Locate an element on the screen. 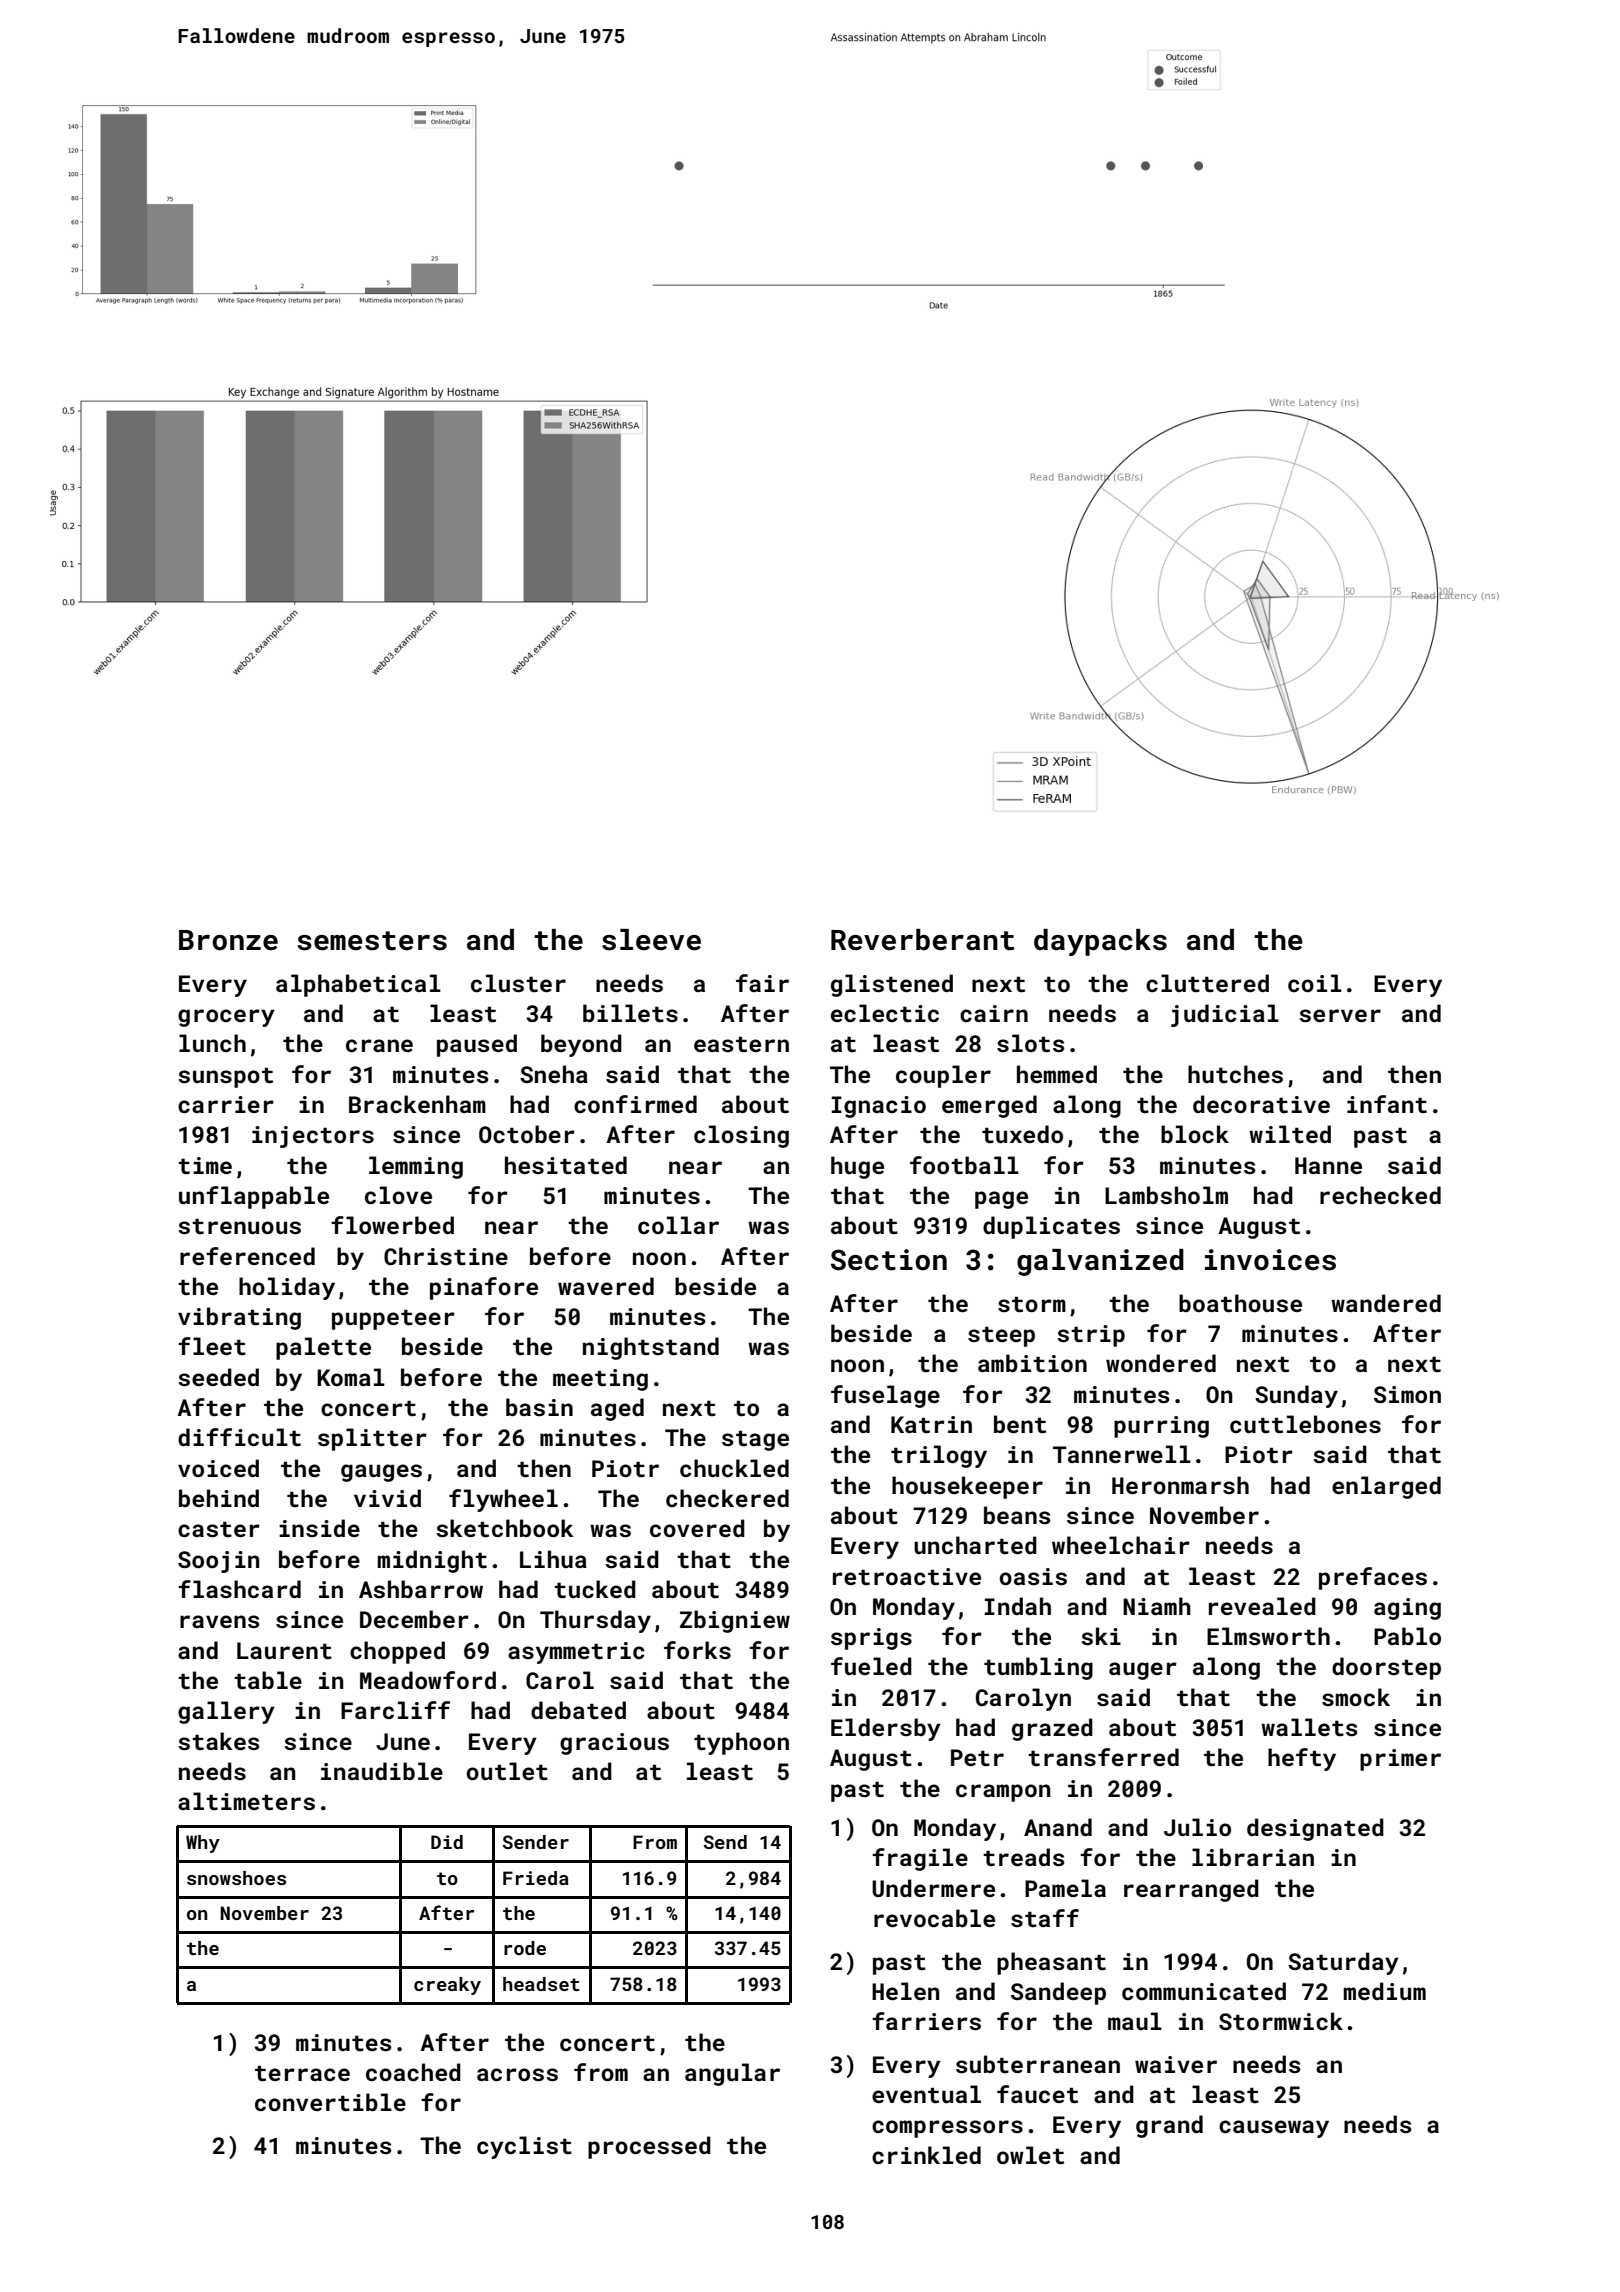 Image resolution: width=1620 pixels, height=2292 pixels. Heronmarsh is located at coordinates (1180, 1485).
